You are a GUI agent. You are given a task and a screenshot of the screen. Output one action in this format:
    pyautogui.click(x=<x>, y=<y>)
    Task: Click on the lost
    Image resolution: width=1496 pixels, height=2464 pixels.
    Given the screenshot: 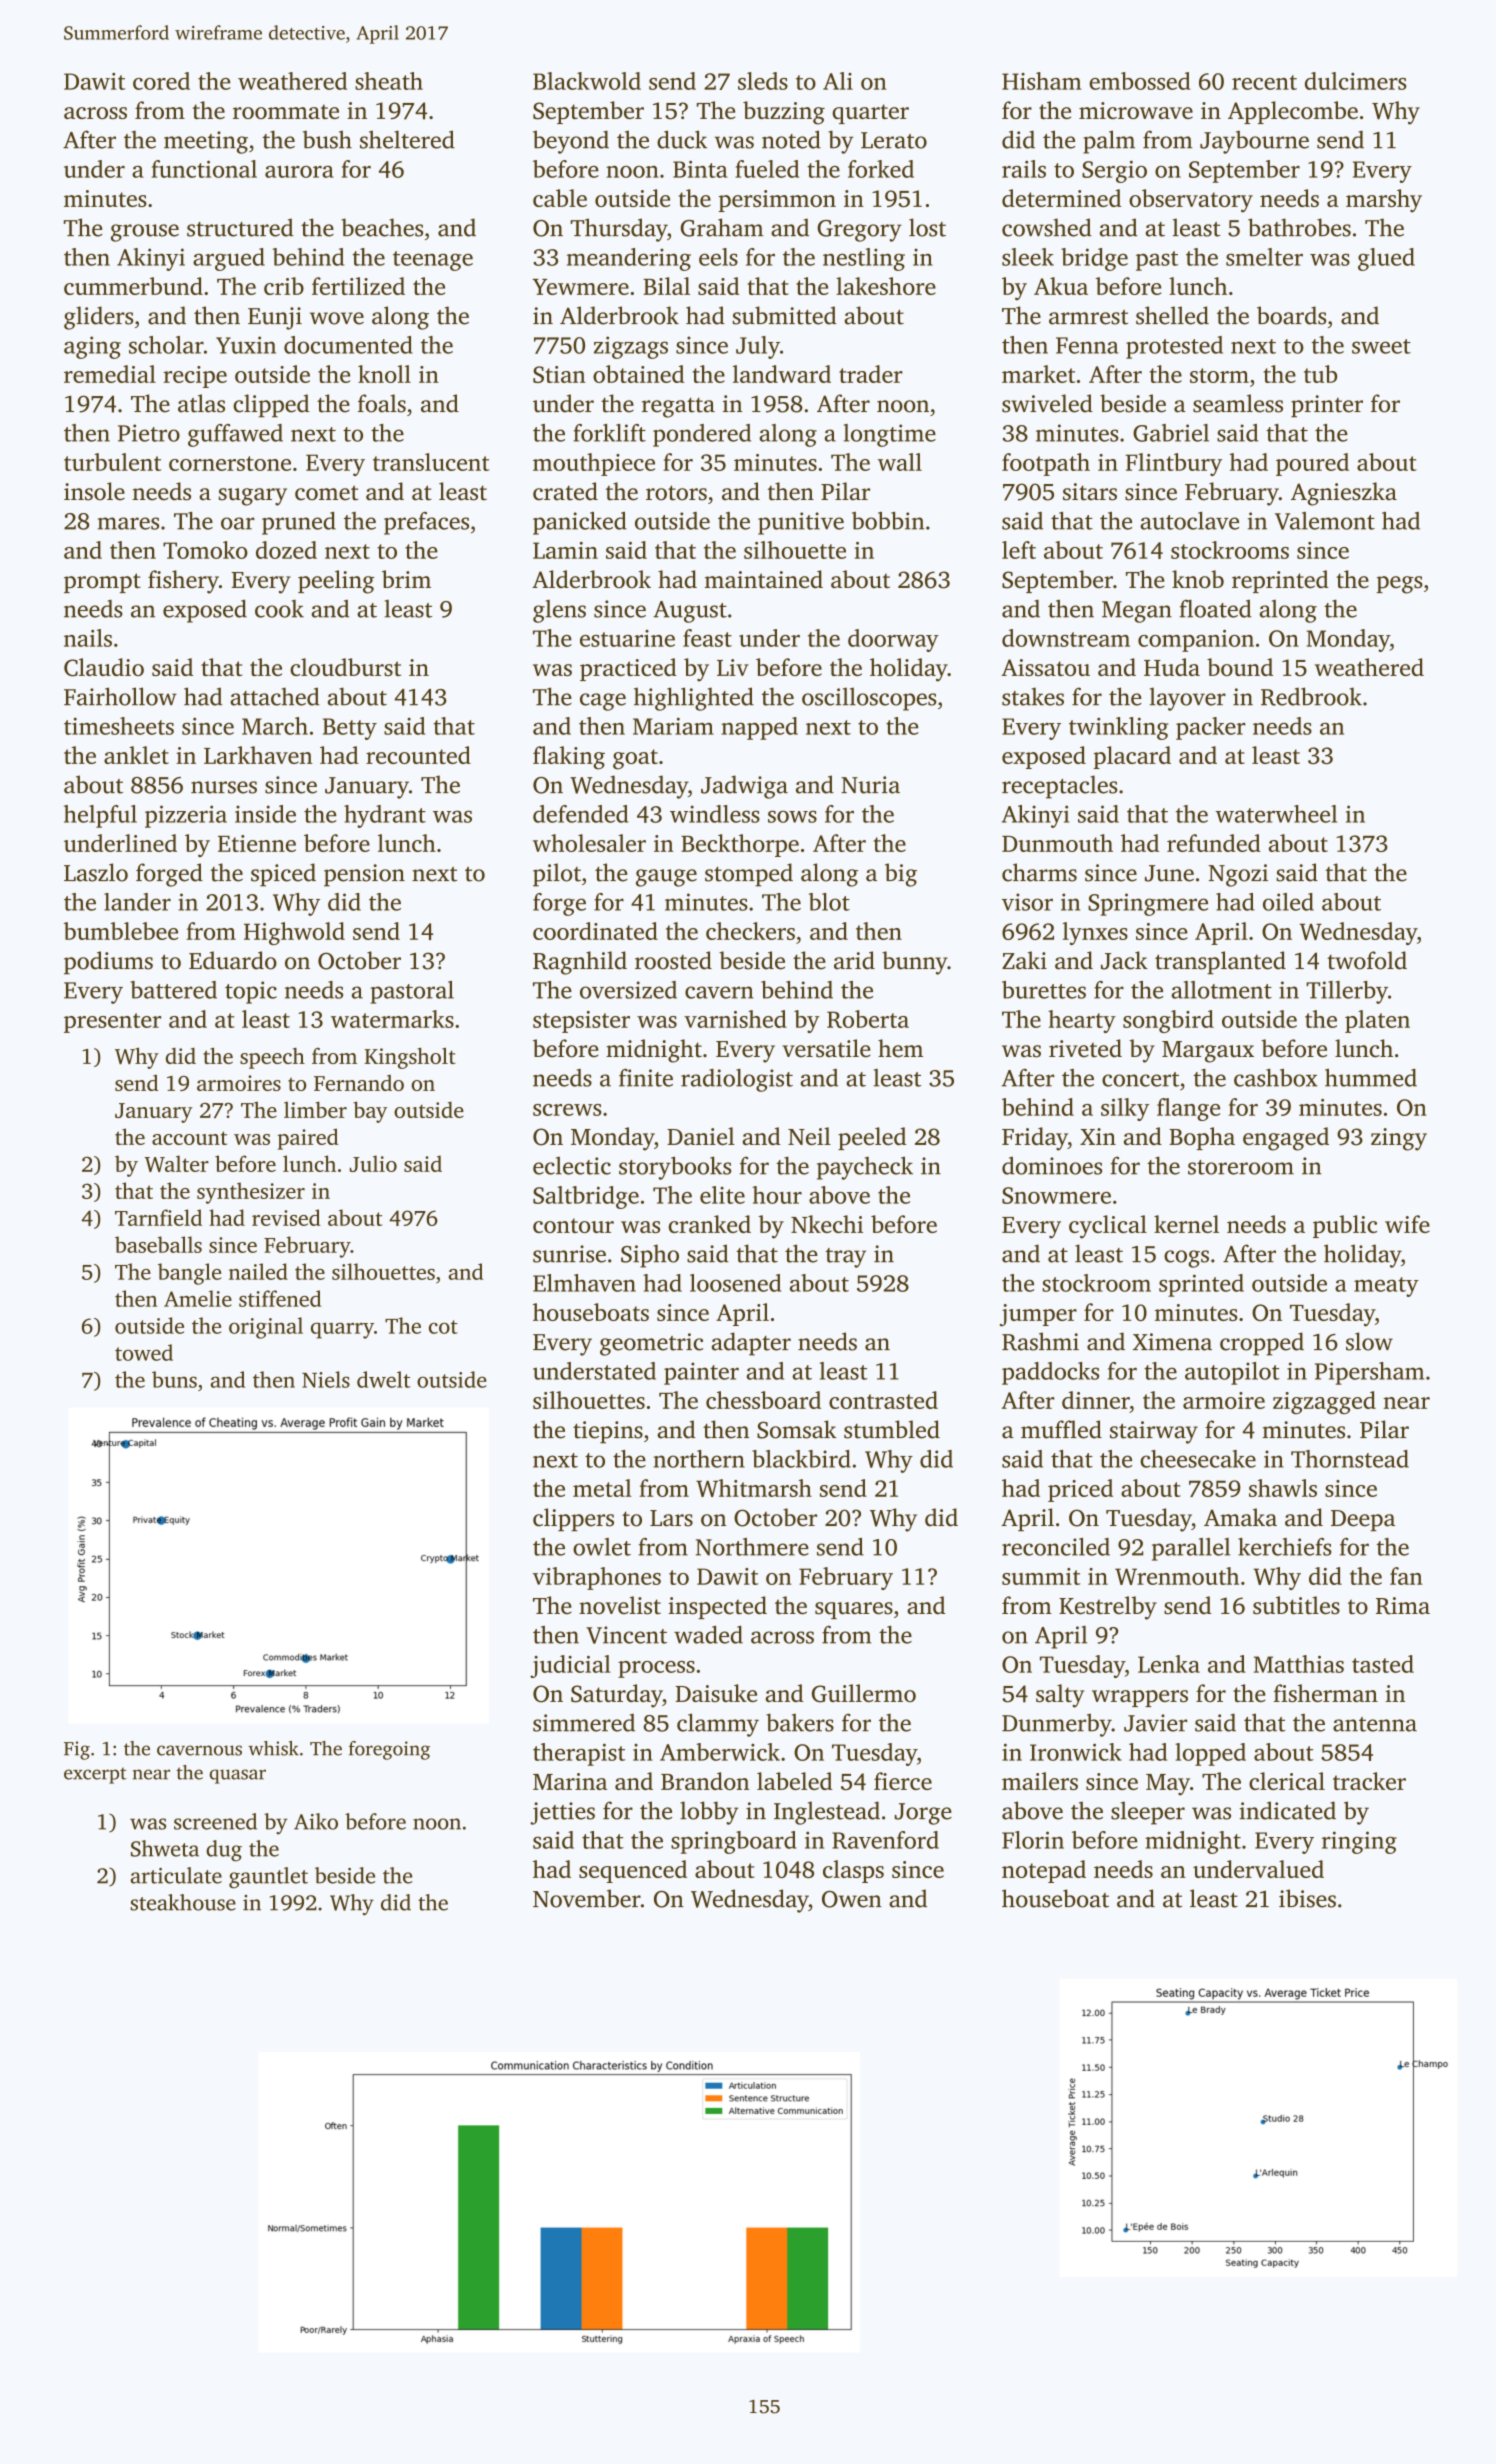 What is the action you would take?
    pyautogui.click(x=927, y=227)
